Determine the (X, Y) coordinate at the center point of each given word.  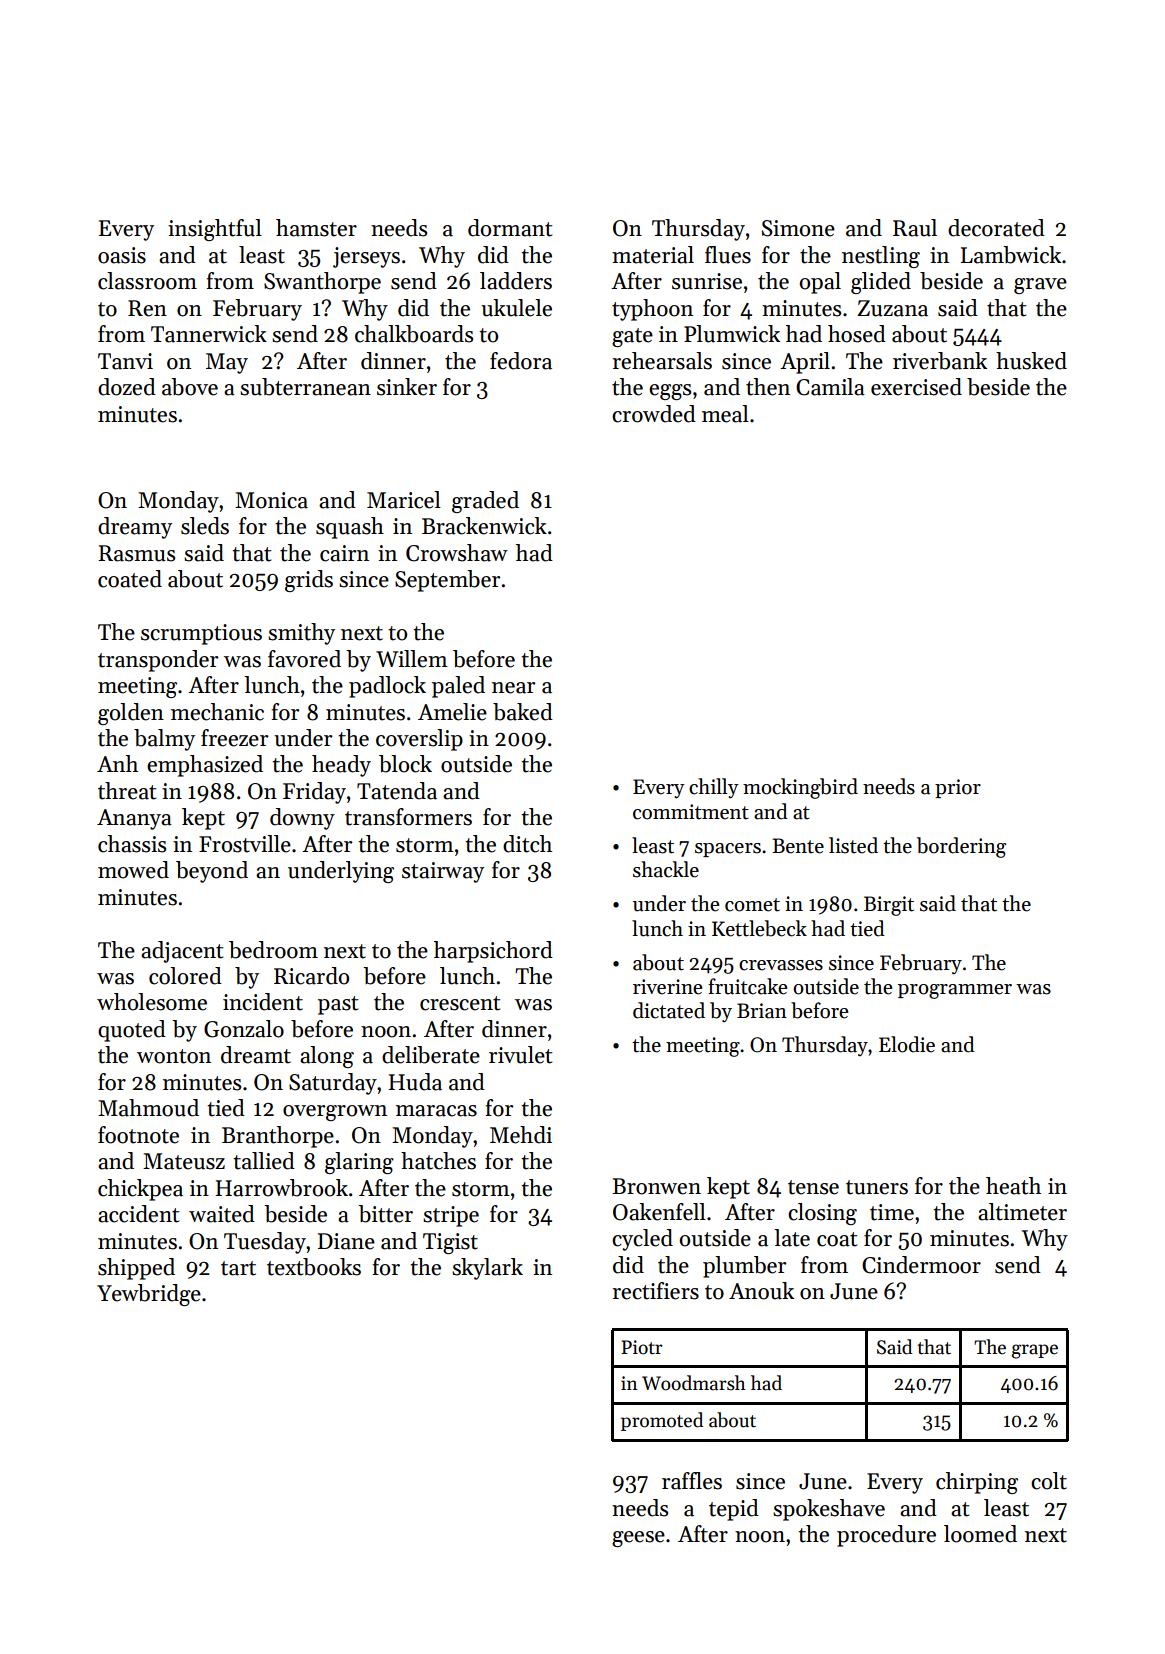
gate (632, 337)
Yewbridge (149, 1295)
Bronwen (657, 1186)
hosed (857, 334)
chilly (714, 788)
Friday (314, 793)
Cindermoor (921, 1265)
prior (958, 788)
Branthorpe (278, 1137)
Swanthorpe (322, 283)
